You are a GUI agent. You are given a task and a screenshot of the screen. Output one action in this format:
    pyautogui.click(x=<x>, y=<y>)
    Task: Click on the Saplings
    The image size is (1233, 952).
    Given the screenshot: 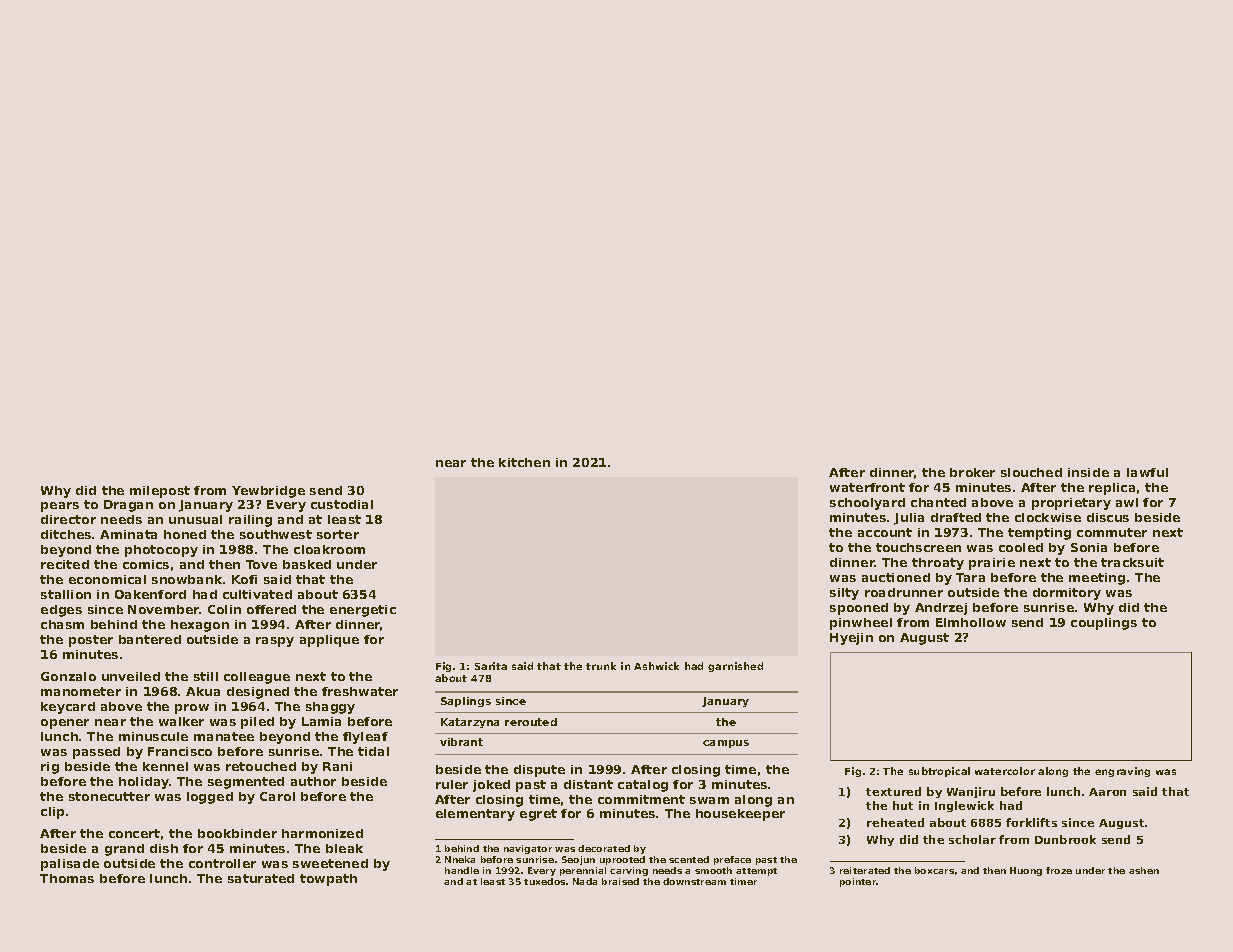 What is the action you would take?
    pyautogui.click(x=466, y=702)
